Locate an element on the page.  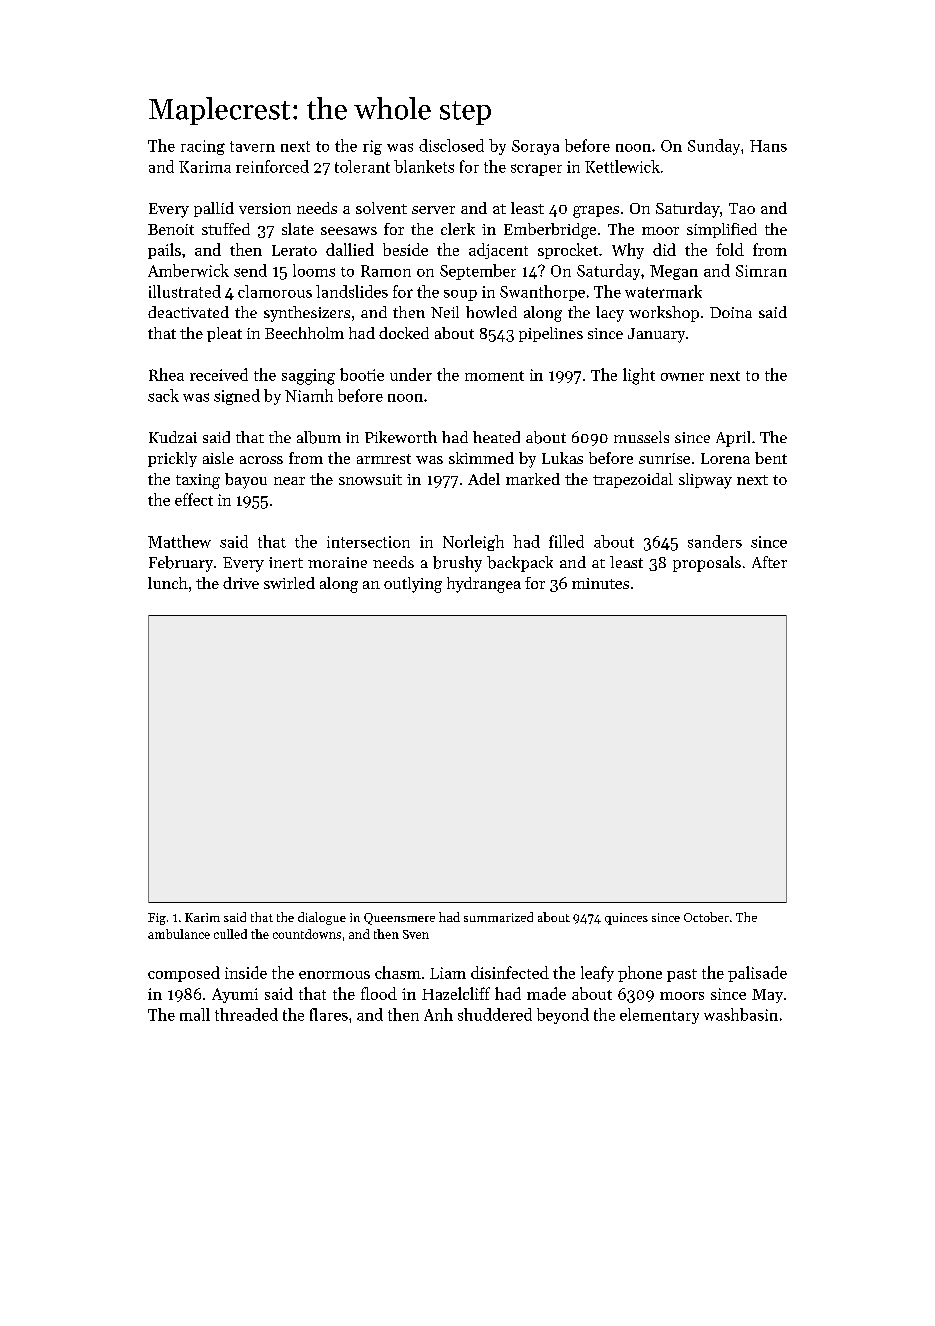
Anh is located at coordinates (438, 1014).
